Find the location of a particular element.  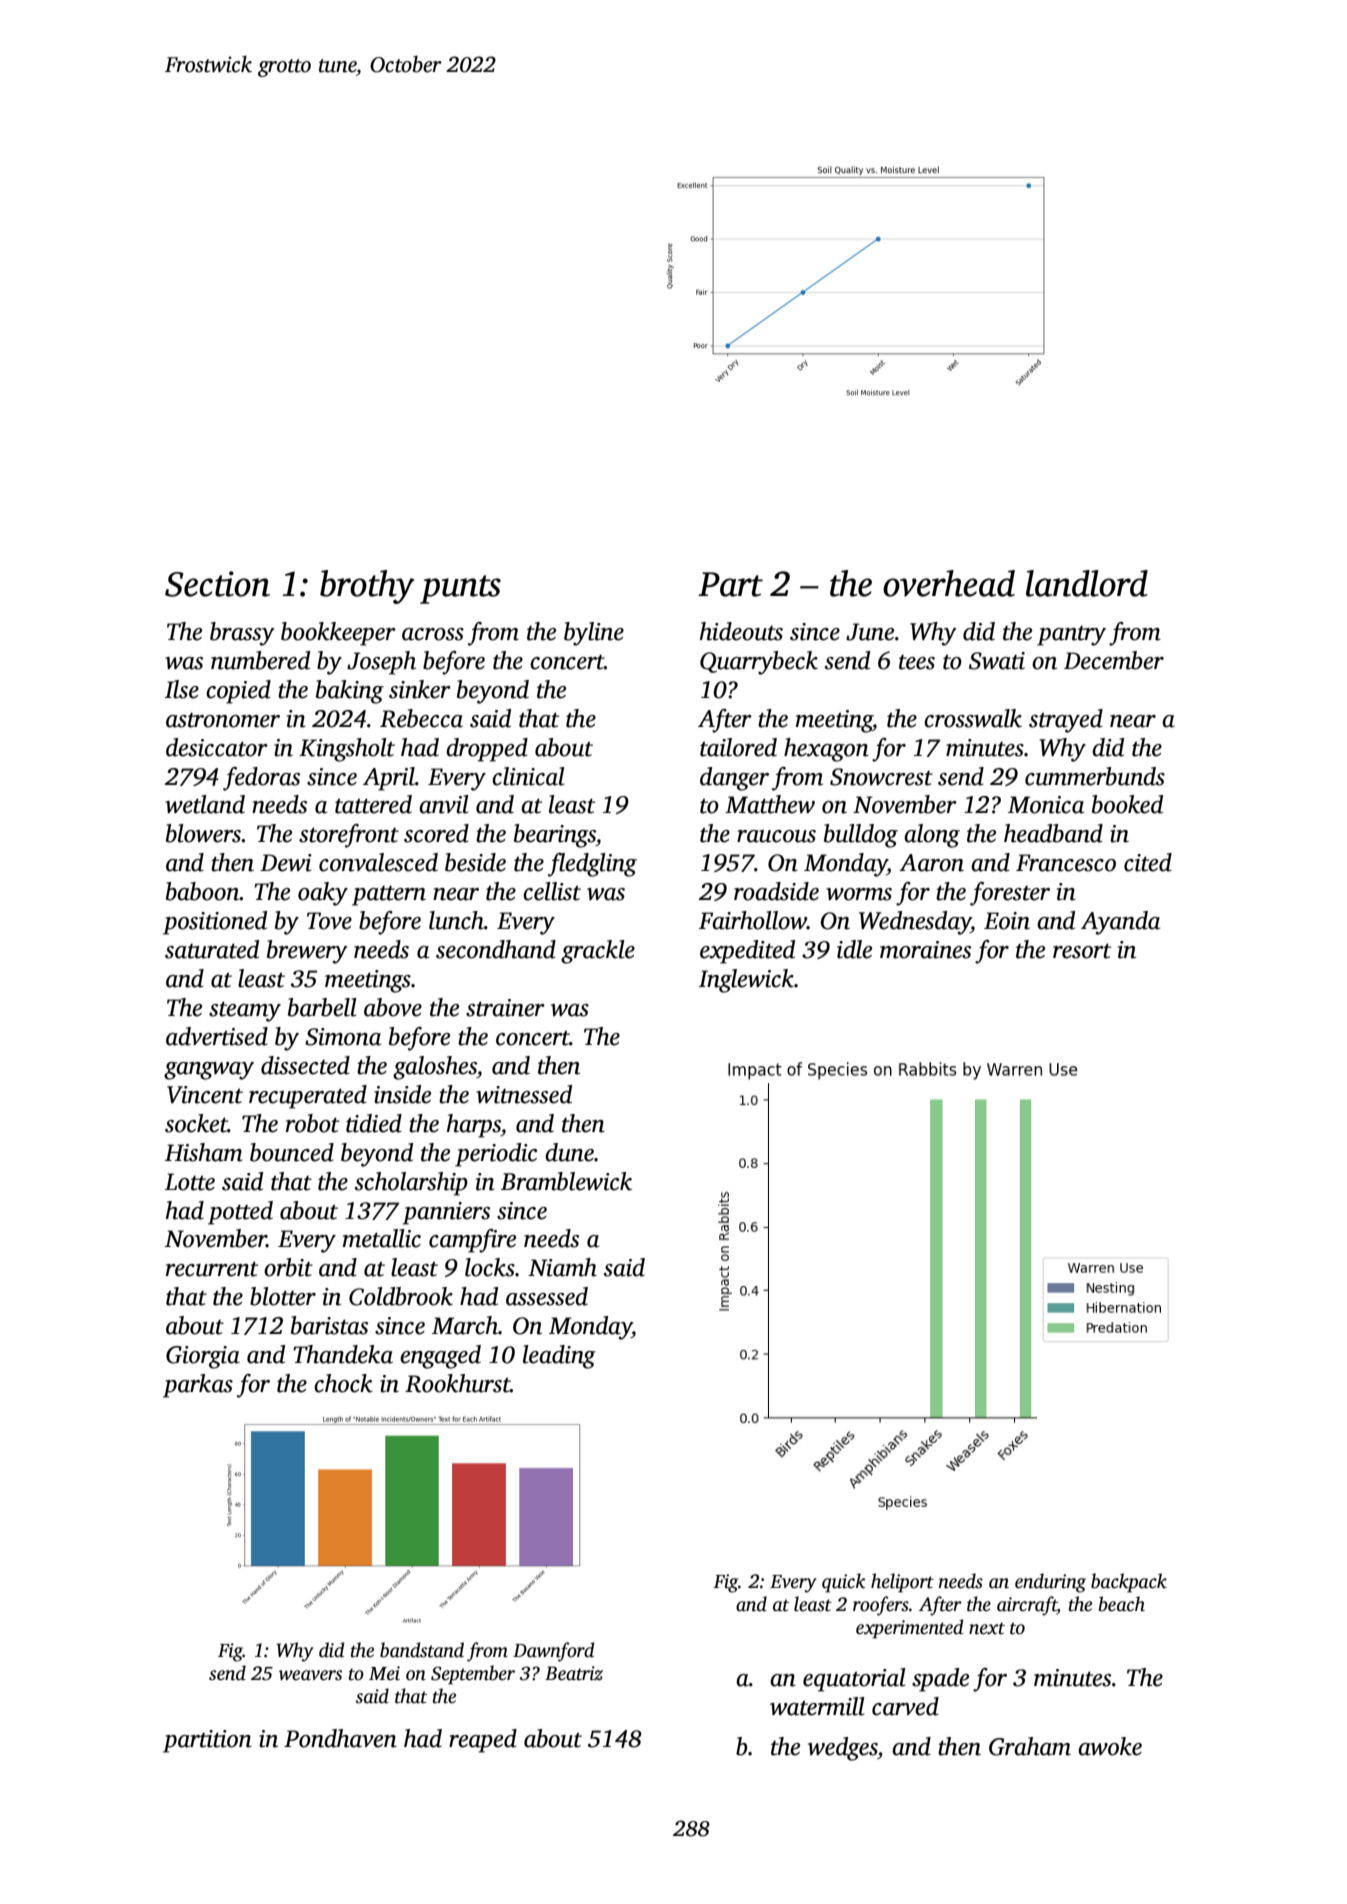

landlord is located at coordinates (1087, 583).
